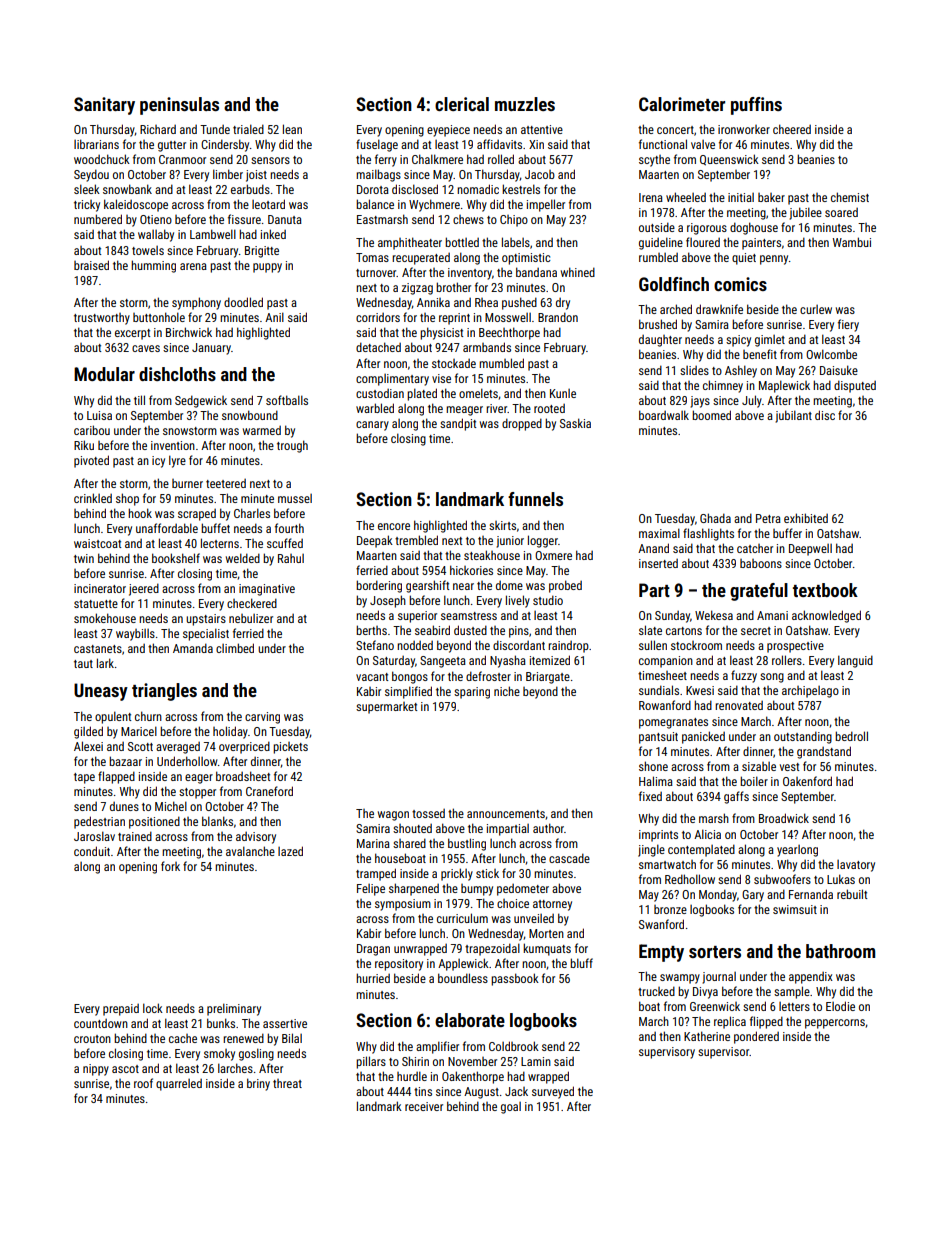 This page has width=952, height=1233. Describe the element at coordinates (525, 104) in the page. I see `muzzles` at that location.
